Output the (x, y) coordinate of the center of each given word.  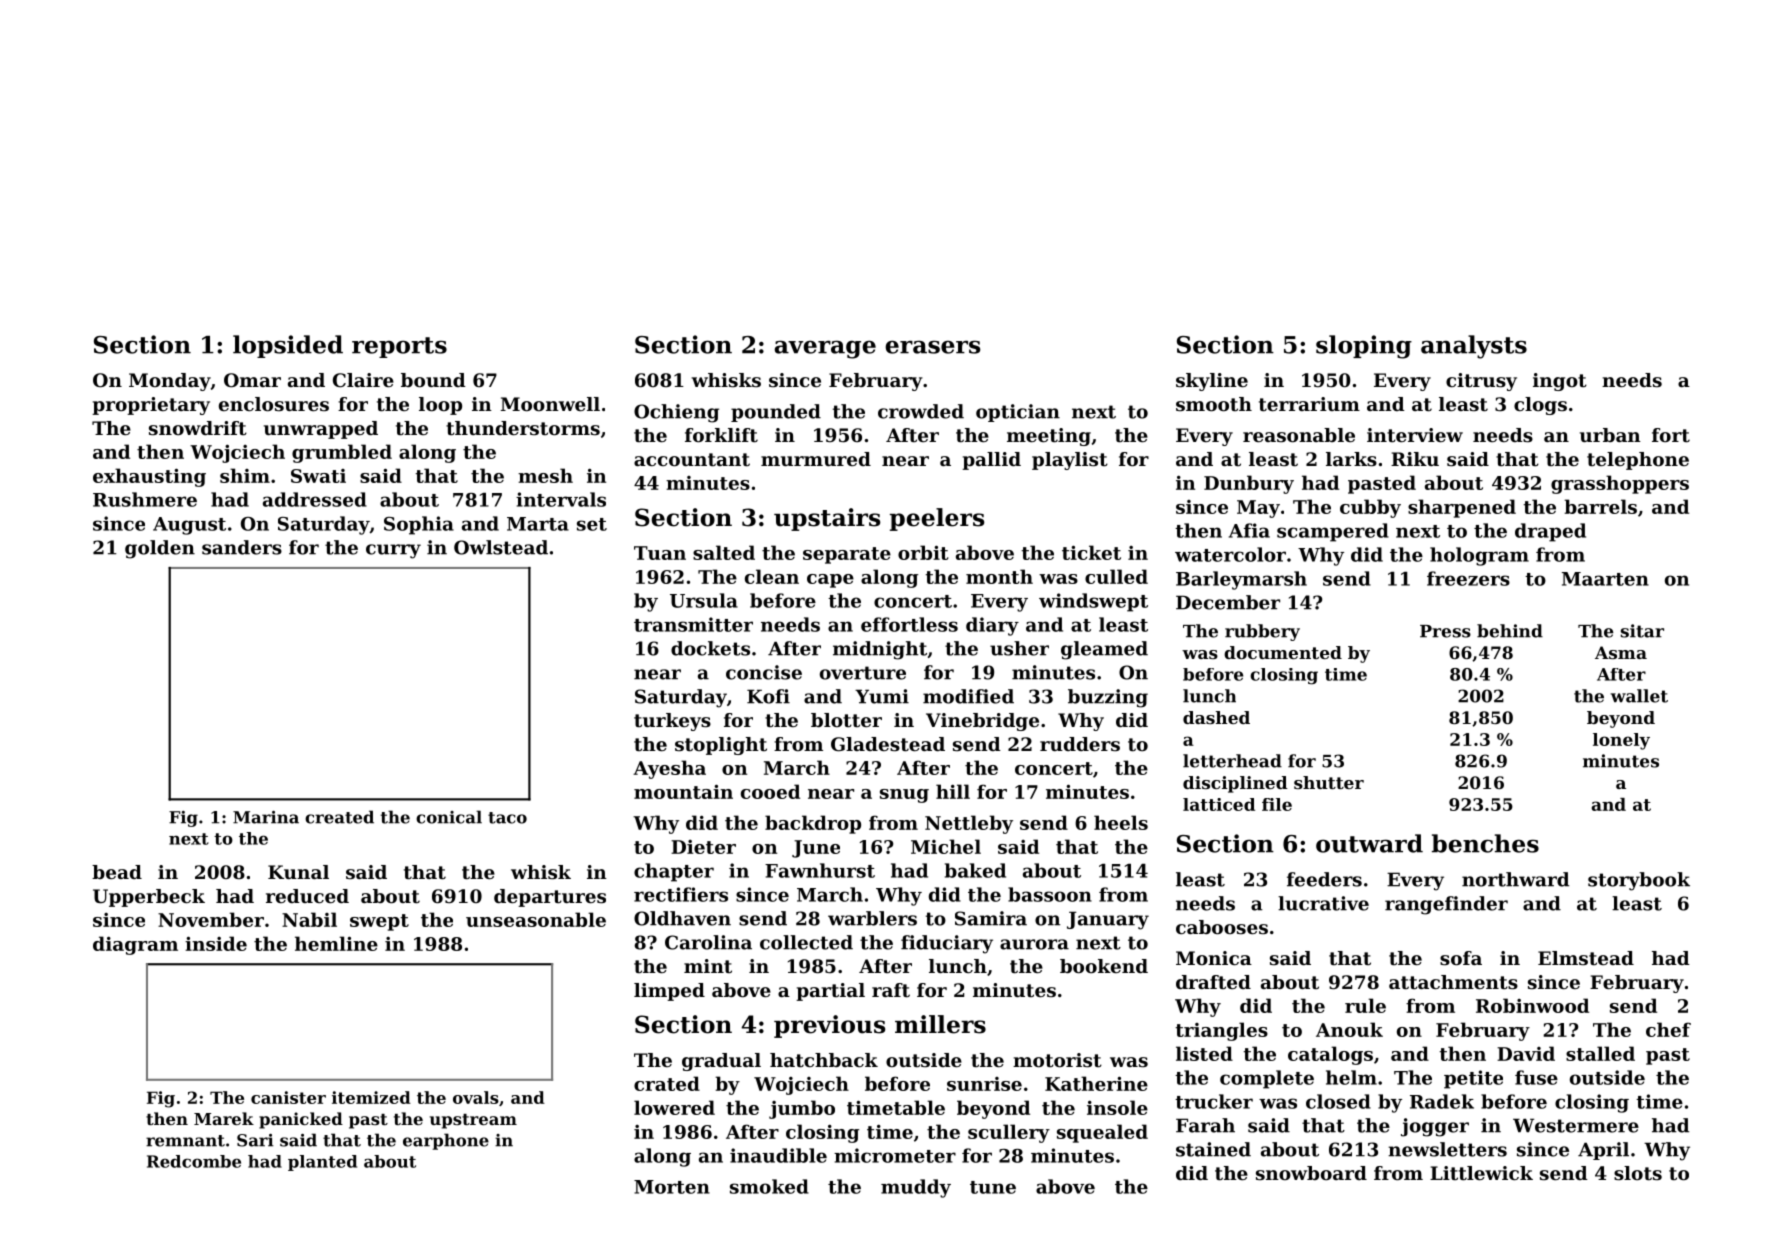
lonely (1621, 741)
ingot (1560, 382)
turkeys (672, 722)
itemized (371, 1097)
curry (393, 551)
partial (830, 992)
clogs (1540, 406)
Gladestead (888, 744)
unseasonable (536, 919)
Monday (170, 382)
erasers (932, 347)
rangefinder (1446, 905)
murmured (816, 459)
